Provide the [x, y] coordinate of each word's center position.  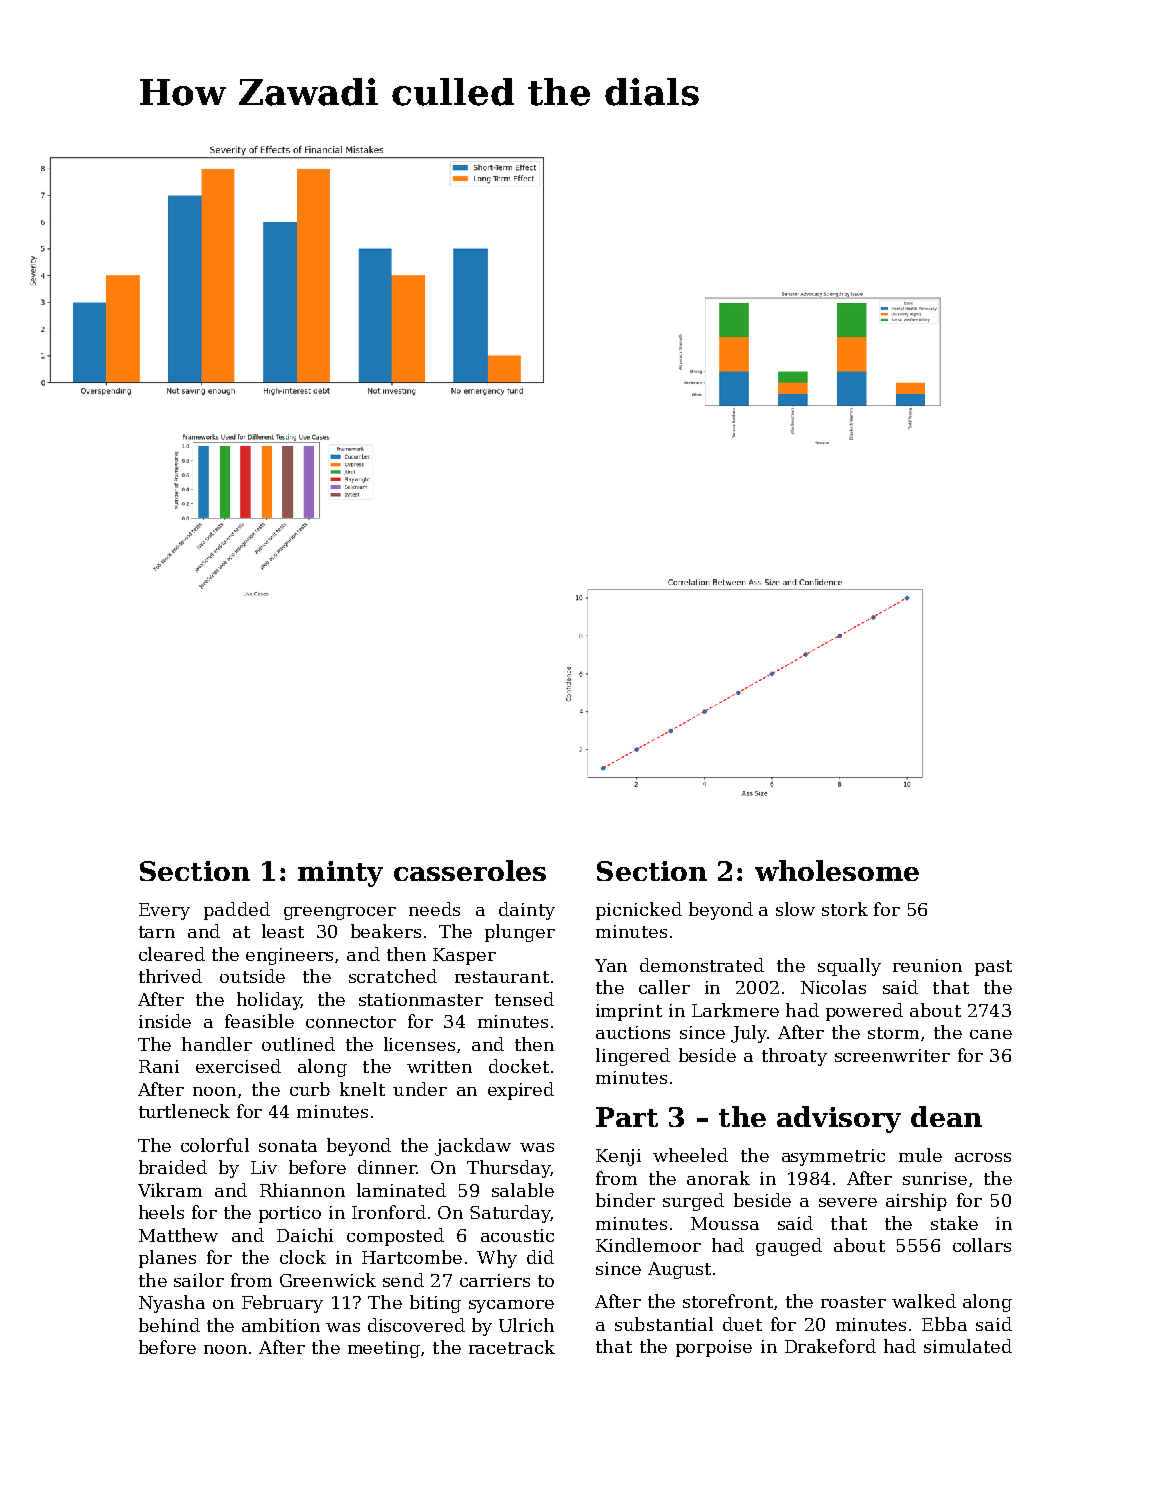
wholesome [837, 870]
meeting [384, 1349]
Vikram [170, 1190]
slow [795, 909]
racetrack [512, 1347]
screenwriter [892, 1055]
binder [625, 1200]
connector [351, 1022]
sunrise [935, 1178]
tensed [524, 999]
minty [340, 874]
